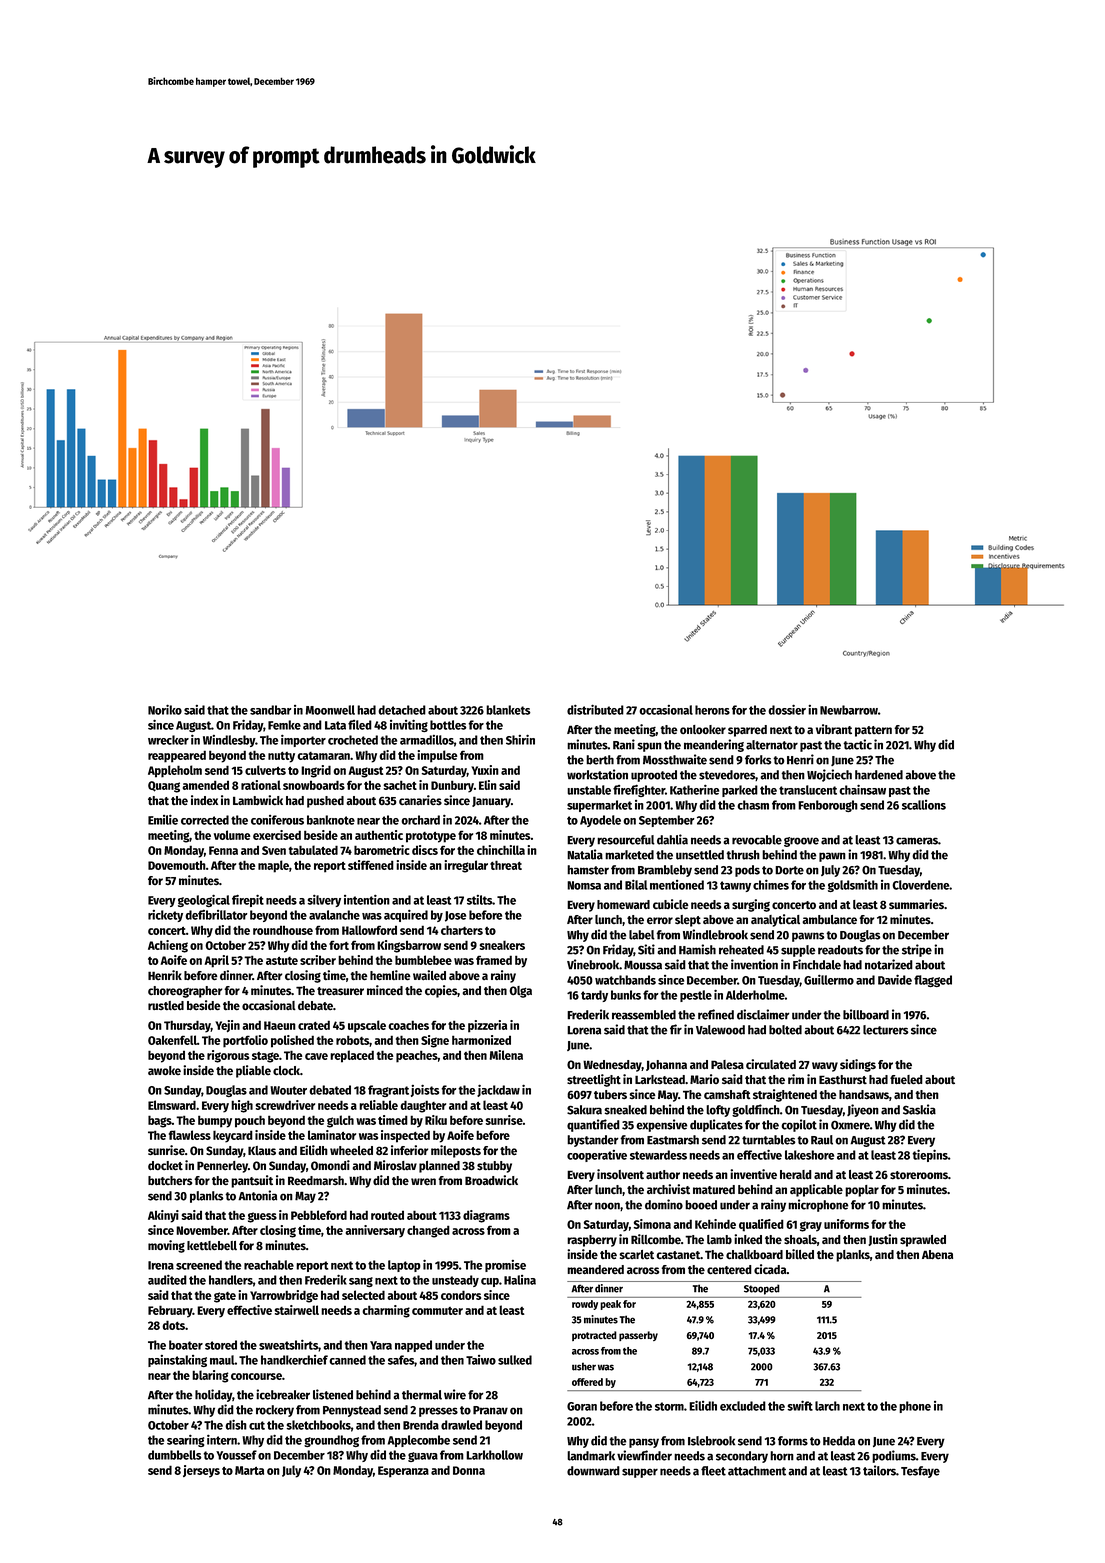 This screenshot has height=1563, width=1105. I want to click on pattern, so click(873, 731).
